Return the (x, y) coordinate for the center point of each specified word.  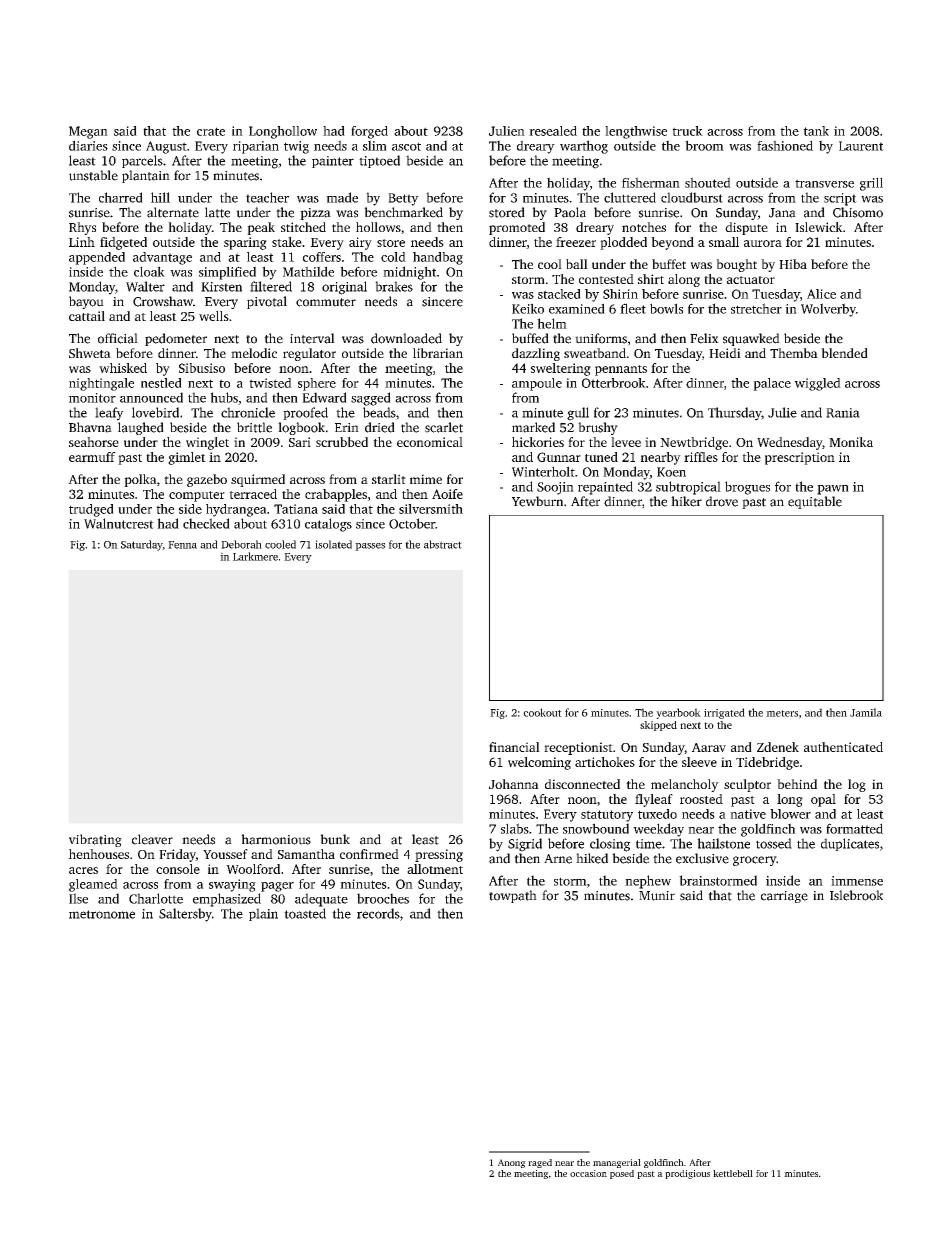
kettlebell (733, 1173)
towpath (513, 896)
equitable (815, 502)
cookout (542, 712)
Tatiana (296, 509)
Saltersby (185, 915)
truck (687, 131)
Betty (403, 199)
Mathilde (308, 271)
